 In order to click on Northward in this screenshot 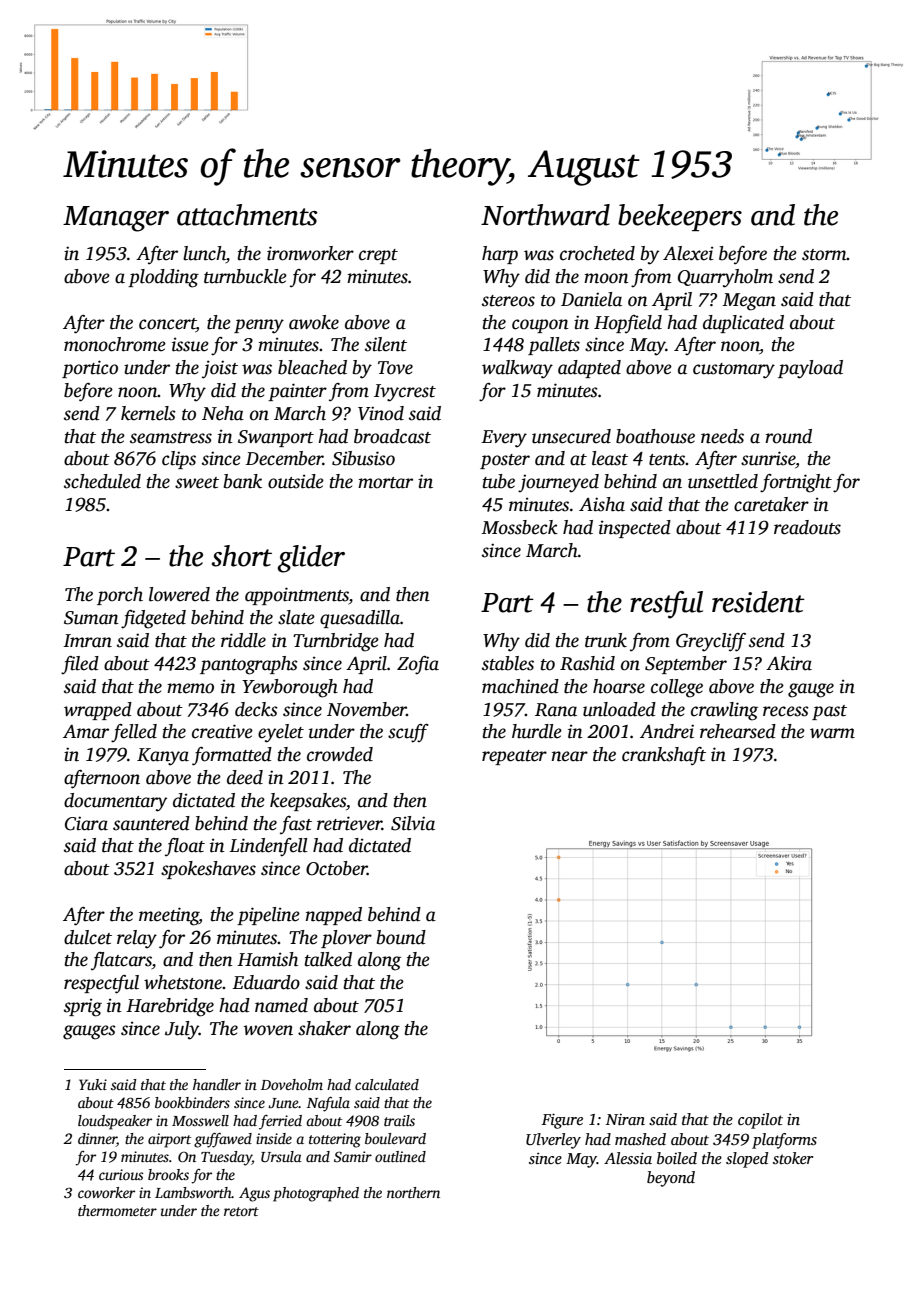, I will do `click(545, 215)`.
